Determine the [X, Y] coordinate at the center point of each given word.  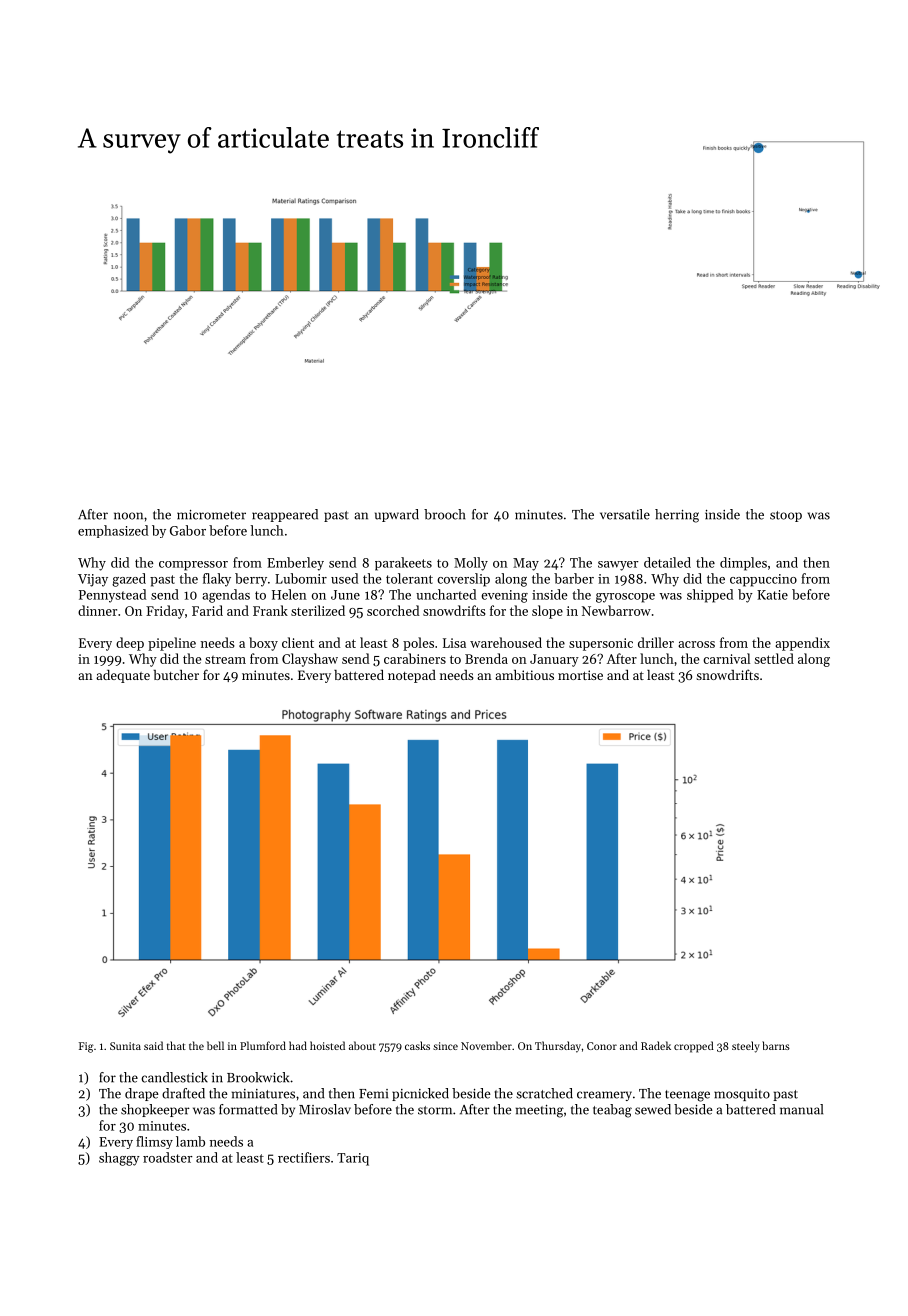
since [445, 1046]
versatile [625, 514]
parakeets [403, 564]
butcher [176, 675]
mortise [580, 675]
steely [746, 1047]
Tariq [353, 1159]
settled [774, 658]
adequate [123, 676]
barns [776, 1045]
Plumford [263, 1045]
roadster [168, 1157]
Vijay [93, 580]
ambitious [524, 675]
